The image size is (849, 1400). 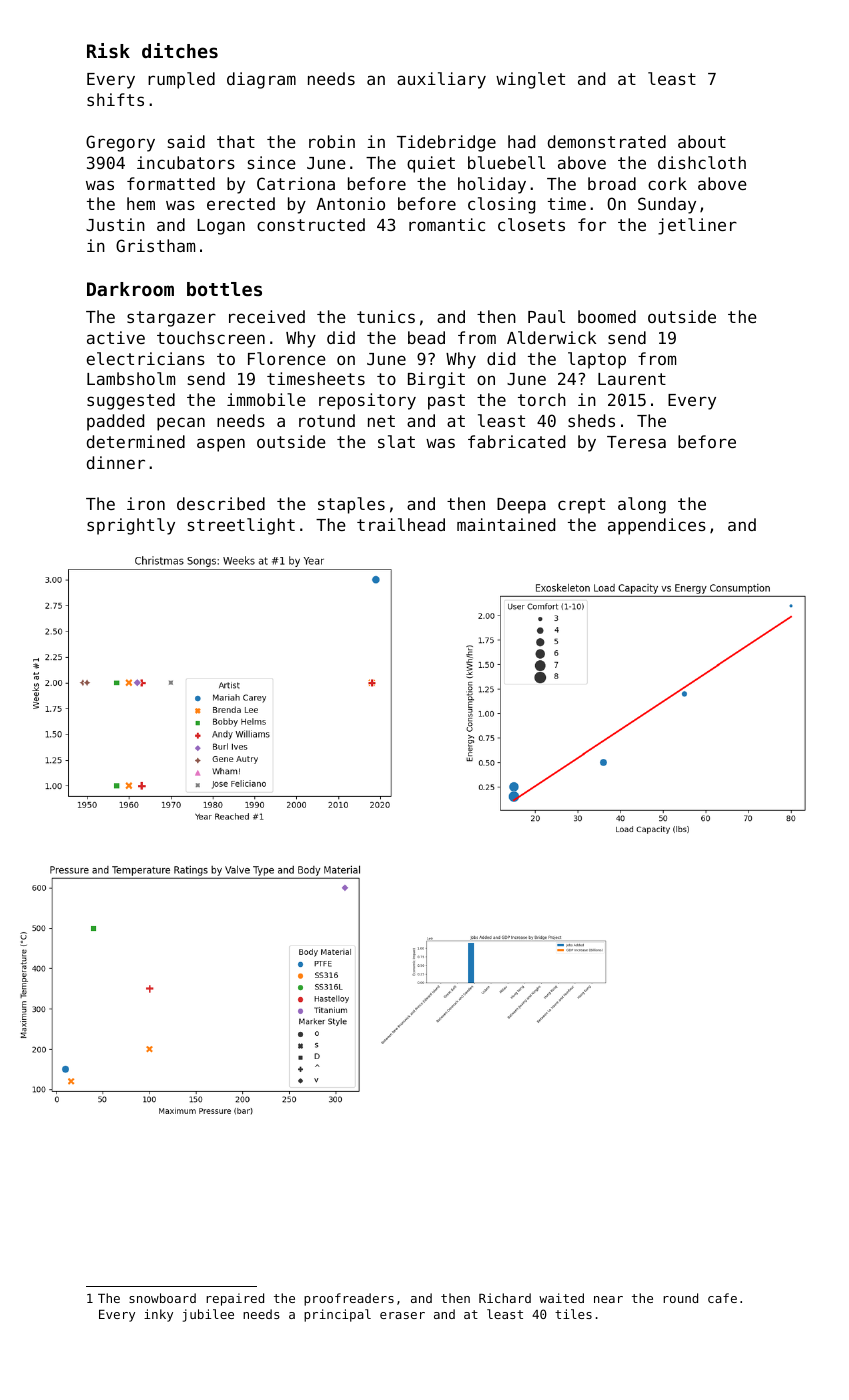 I want to click on crept, so click(x=581, y=506).
